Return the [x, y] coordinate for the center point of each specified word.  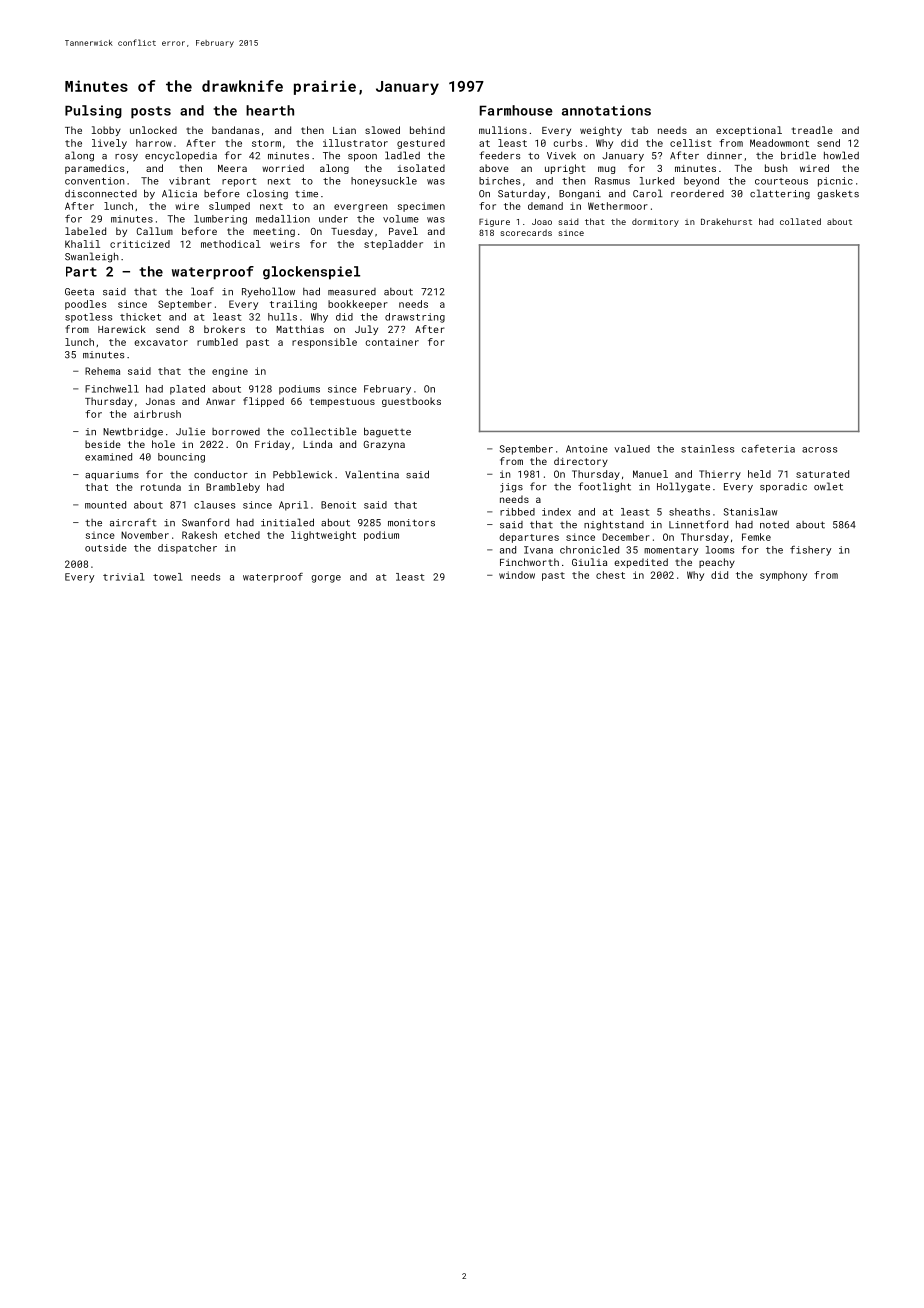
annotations [606, 110]
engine [230, 372]
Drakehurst [726, 221]
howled [841, 155]
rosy [126, 158]
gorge [326, 579]
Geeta [79, 292]
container [392, 342]
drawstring [415, 318]
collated [800, 221]
